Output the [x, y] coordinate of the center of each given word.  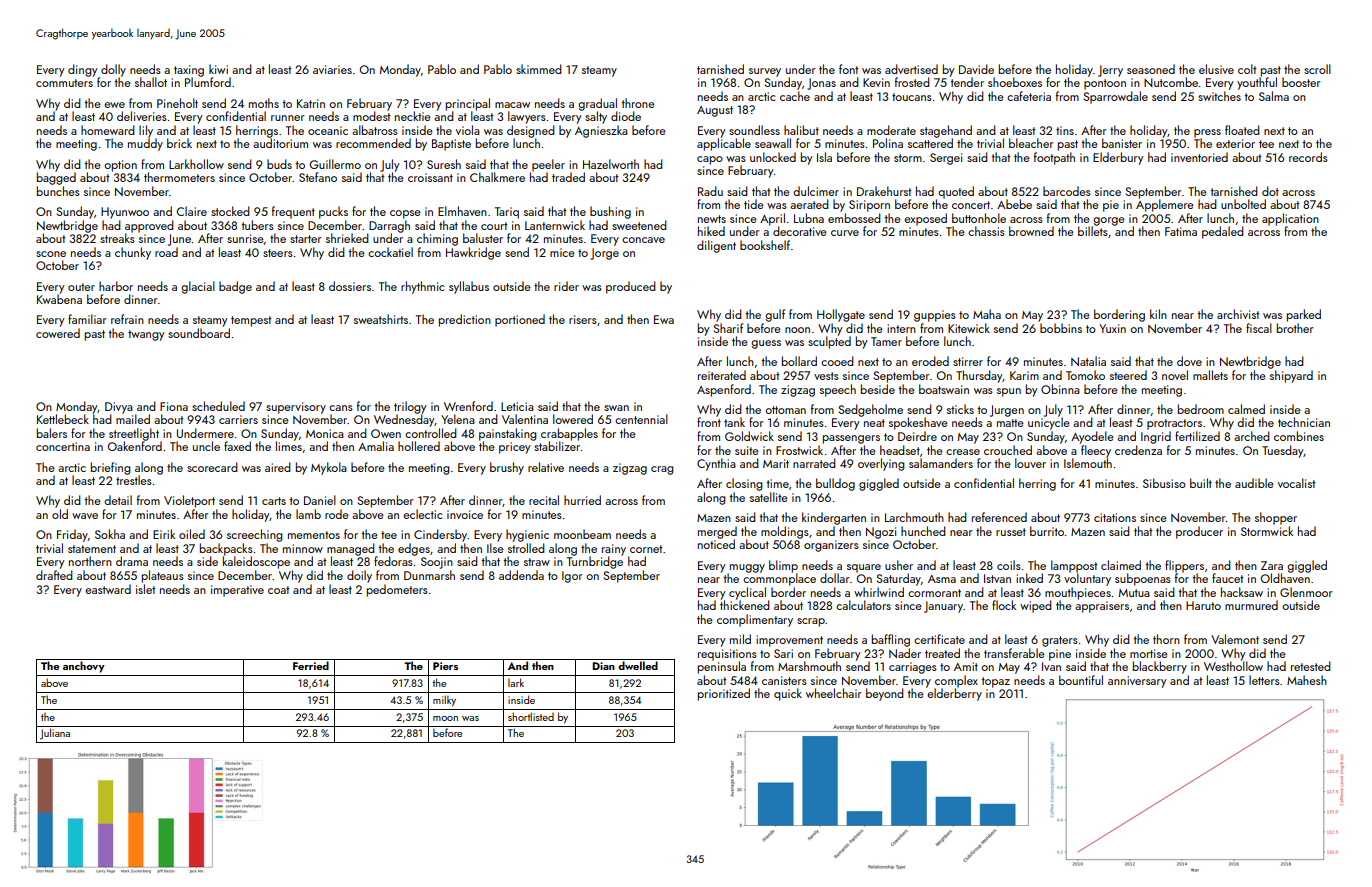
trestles [134, 480]
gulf [775, 315]
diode [626, 116]
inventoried [1199, 157]
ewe [114, 105]
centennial [641, 419]
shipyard [1291, 376]
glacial [198, 287]
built [1201, 483]
